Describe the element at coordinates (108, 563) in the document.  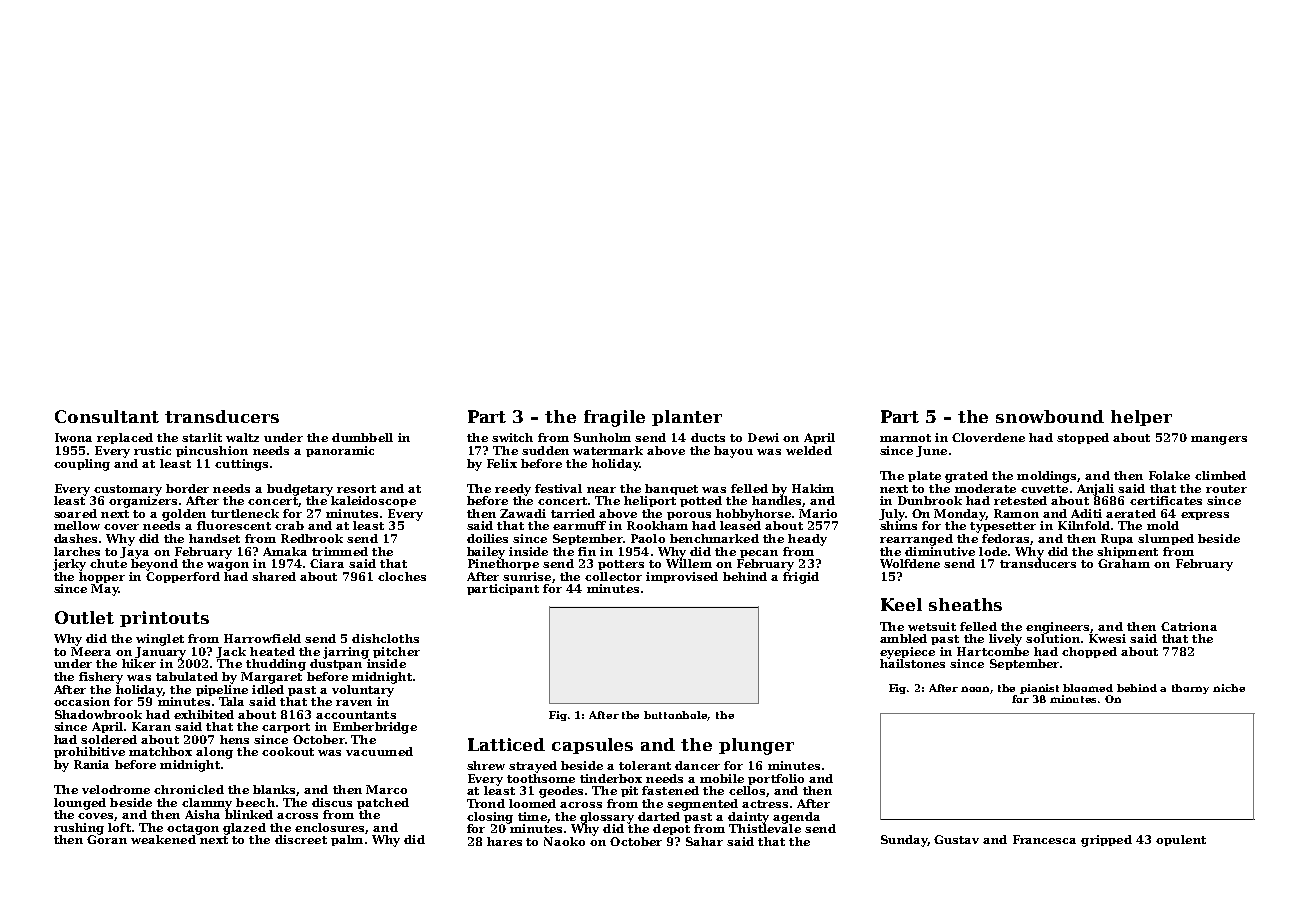
I see `chute` at that location.
